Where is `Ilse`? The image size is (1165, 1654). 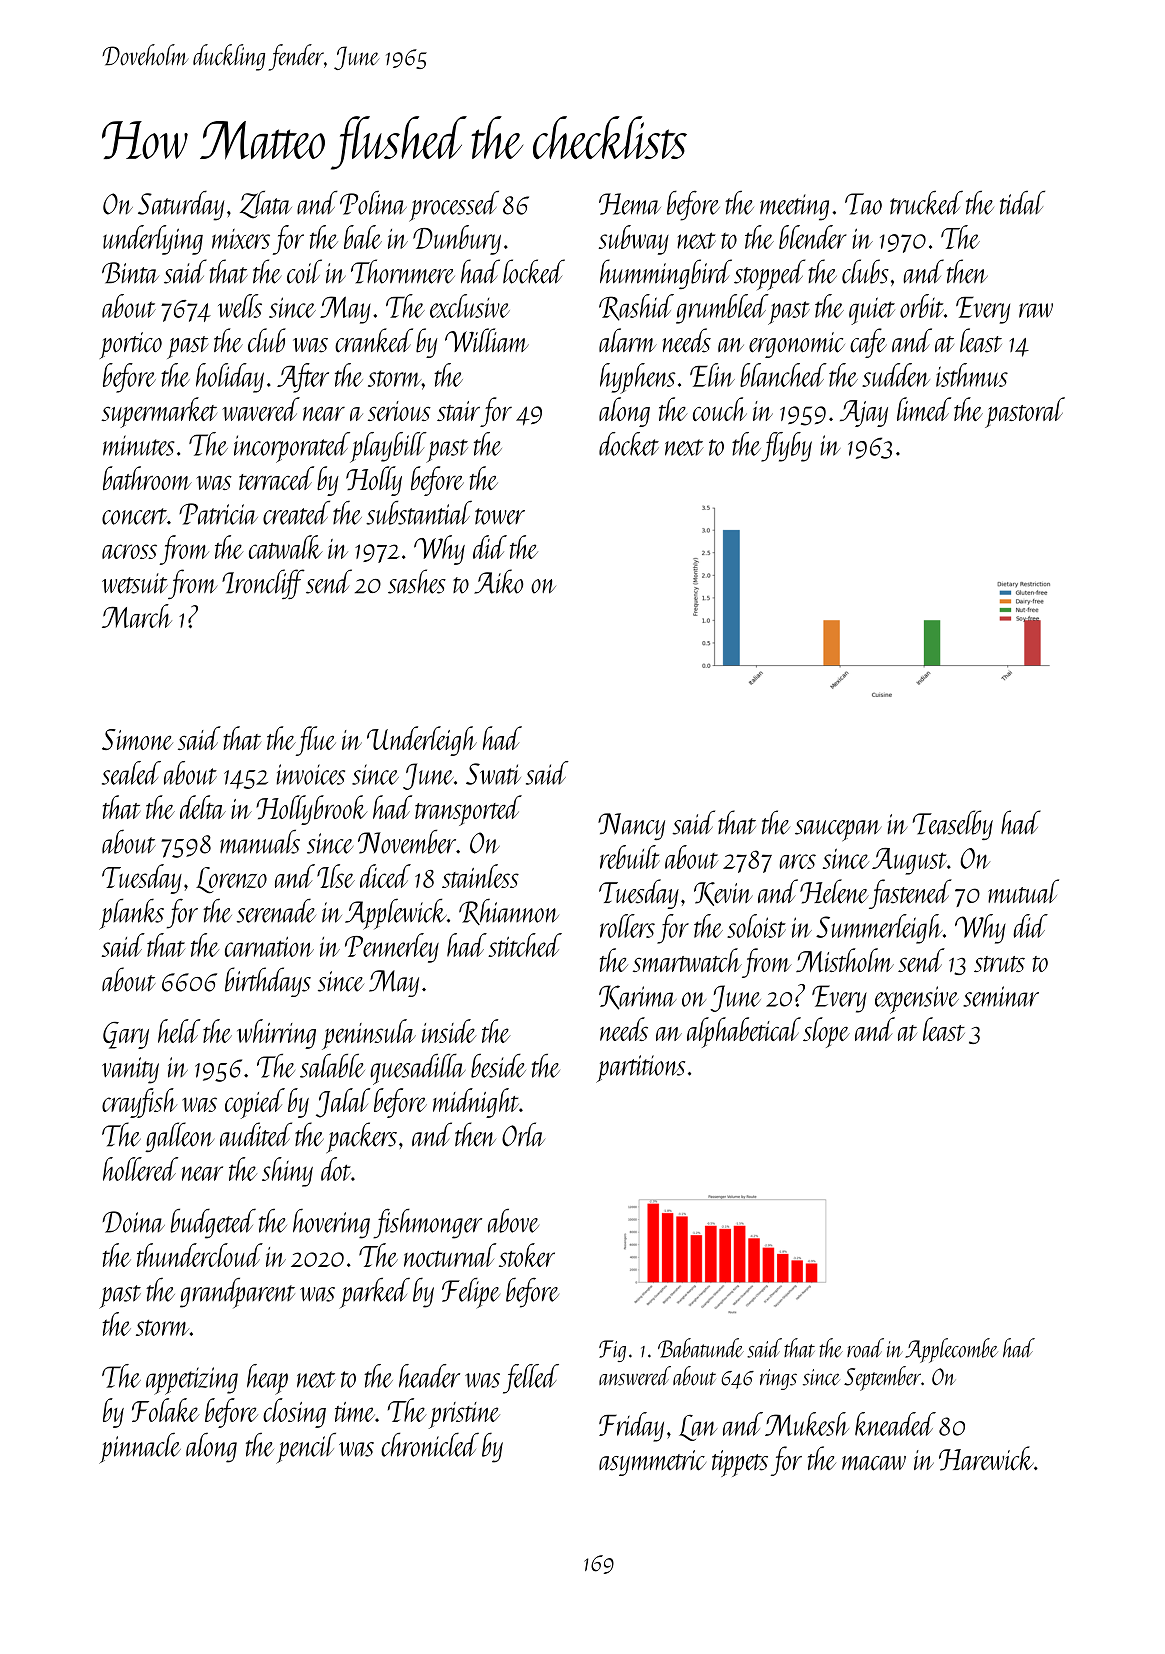
Ilse is located at coordinates (336, 876).
